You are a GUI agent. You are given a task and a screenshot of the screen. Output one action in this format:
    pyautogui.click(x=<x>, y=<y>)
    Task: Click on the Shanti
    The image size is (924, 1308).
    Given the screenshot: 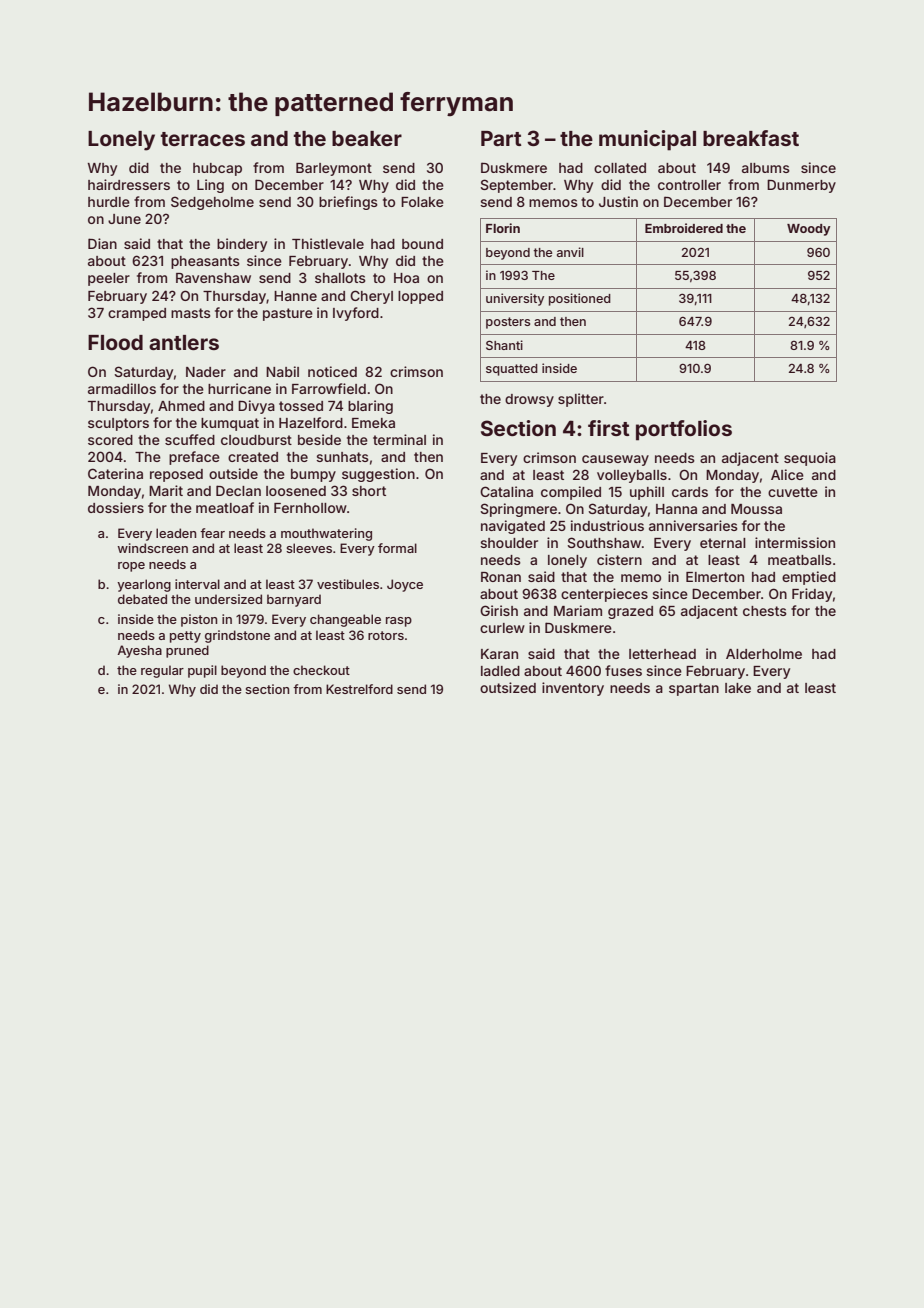 What is the action you would take?
    pyautogui.click(x=504, y=345)
